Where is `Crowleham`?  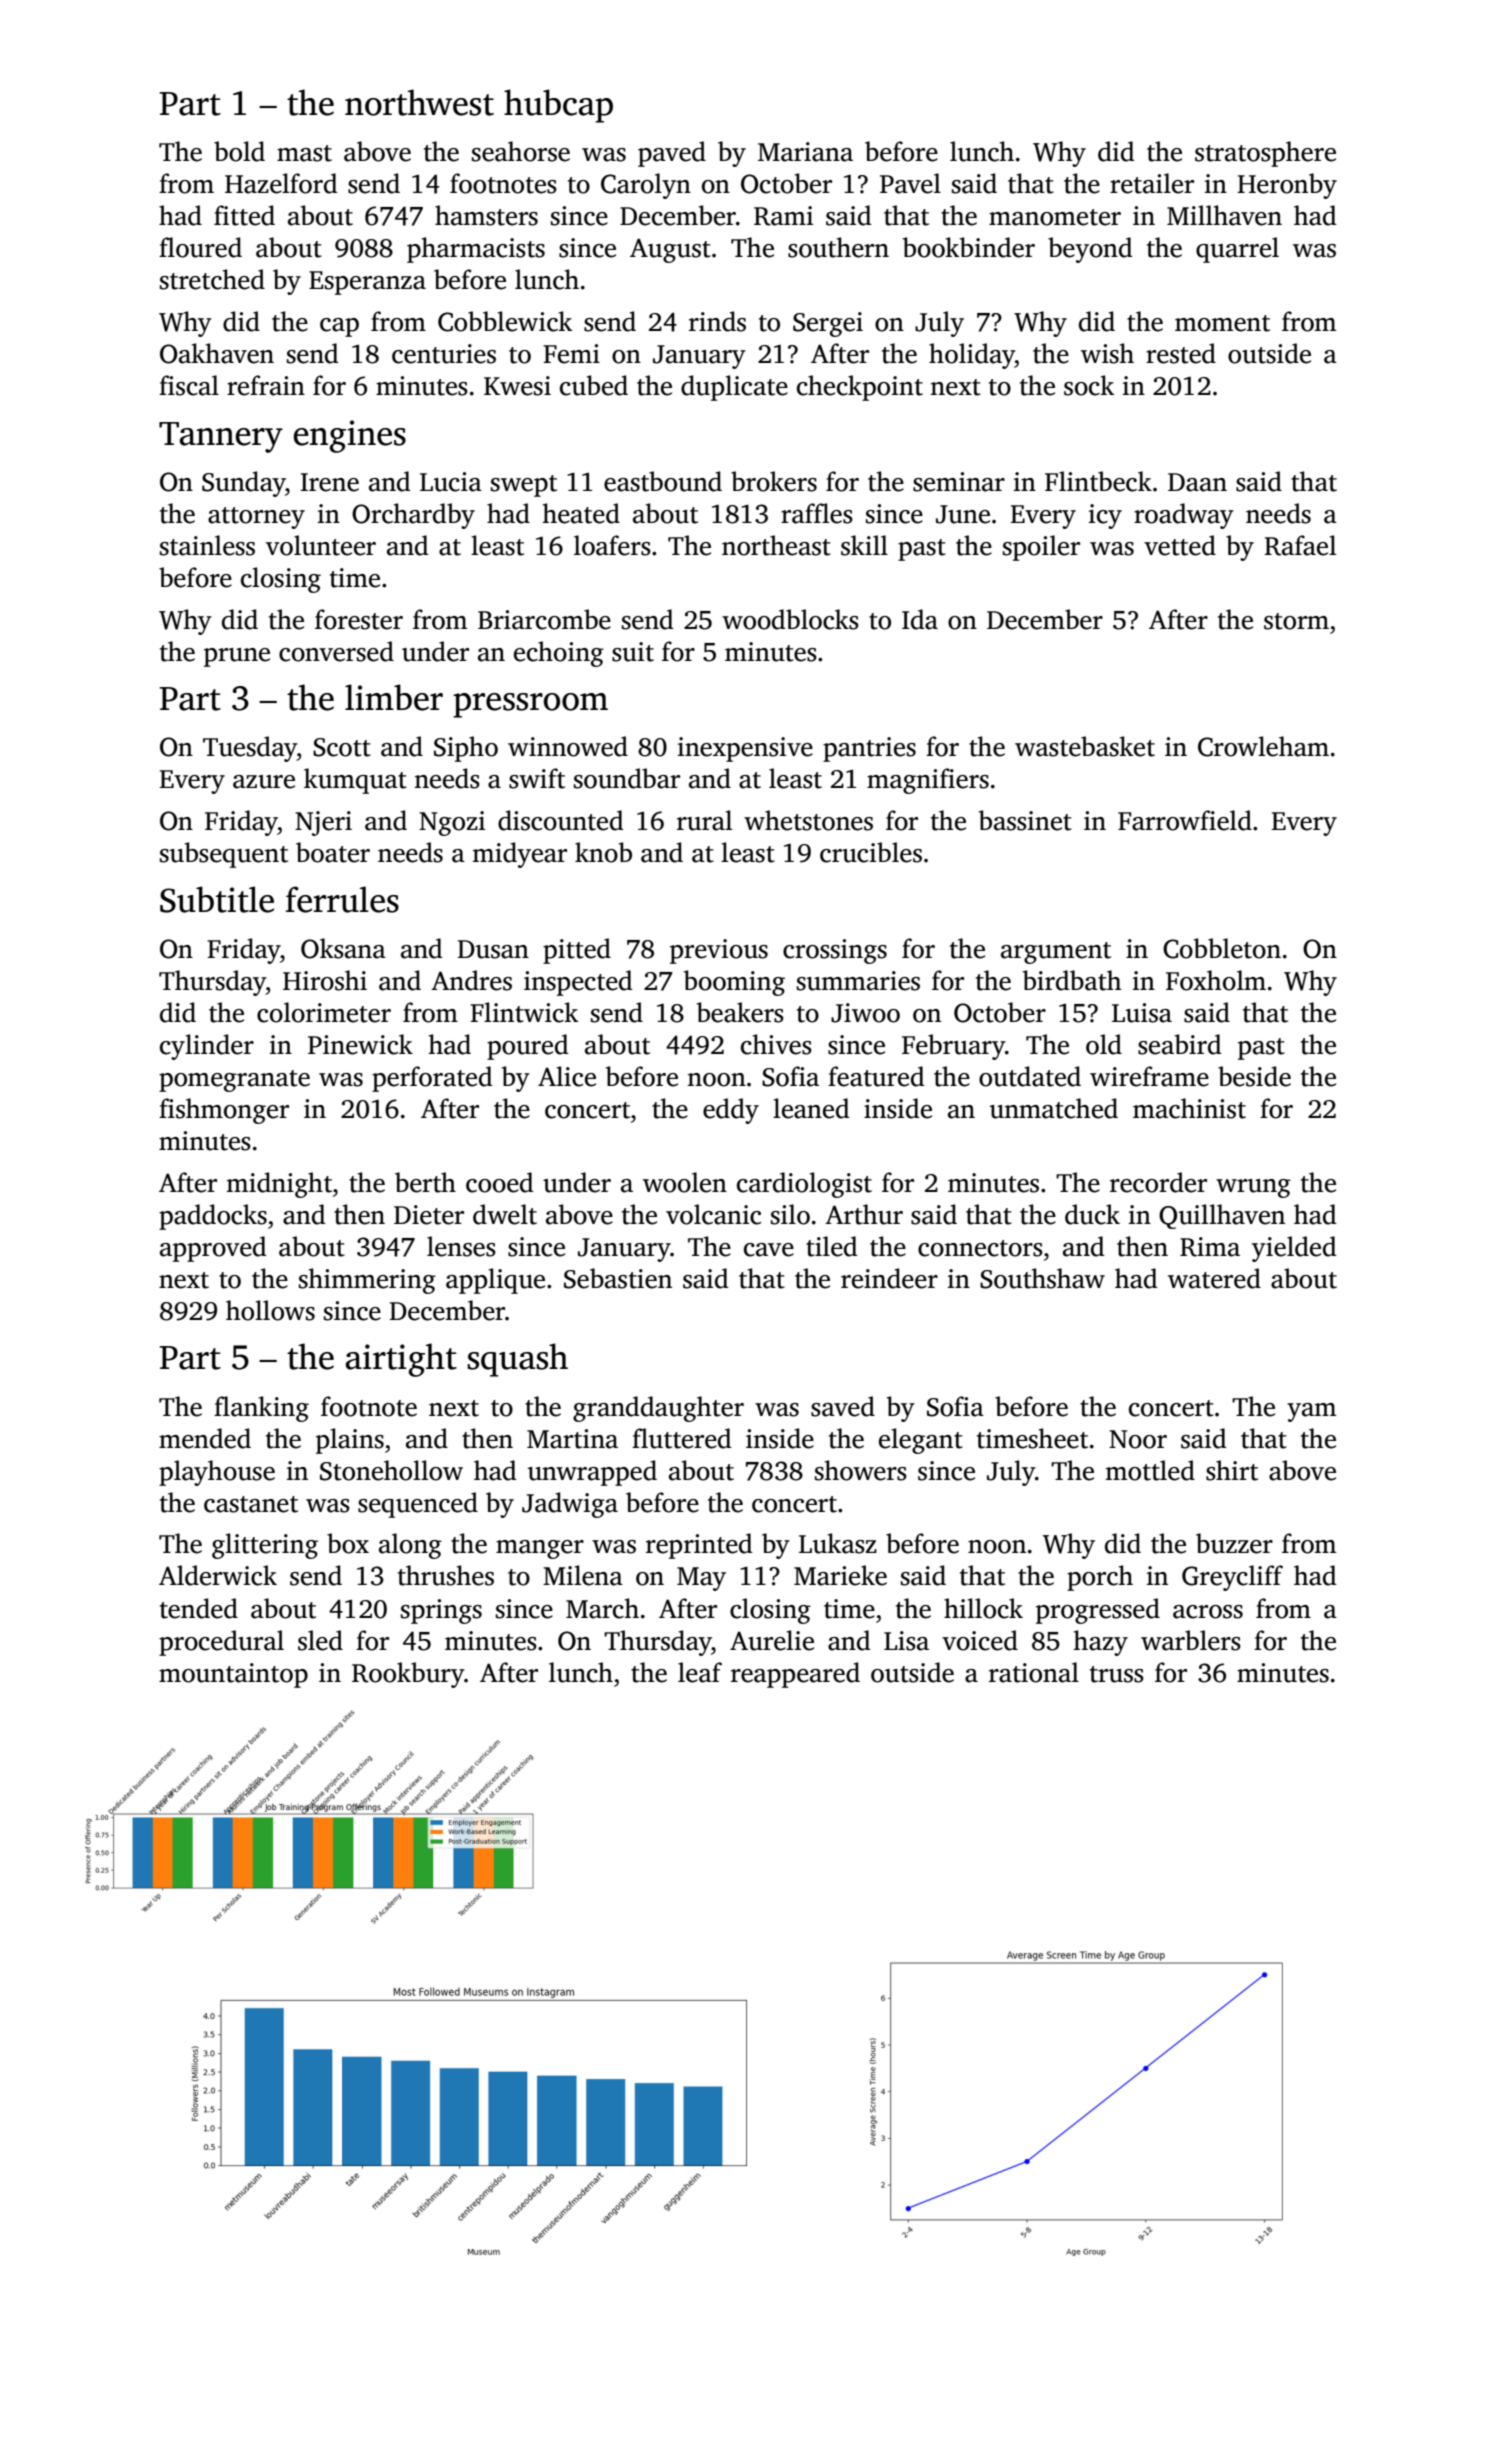 Crowleham is located at coordinates (1263, 746).
